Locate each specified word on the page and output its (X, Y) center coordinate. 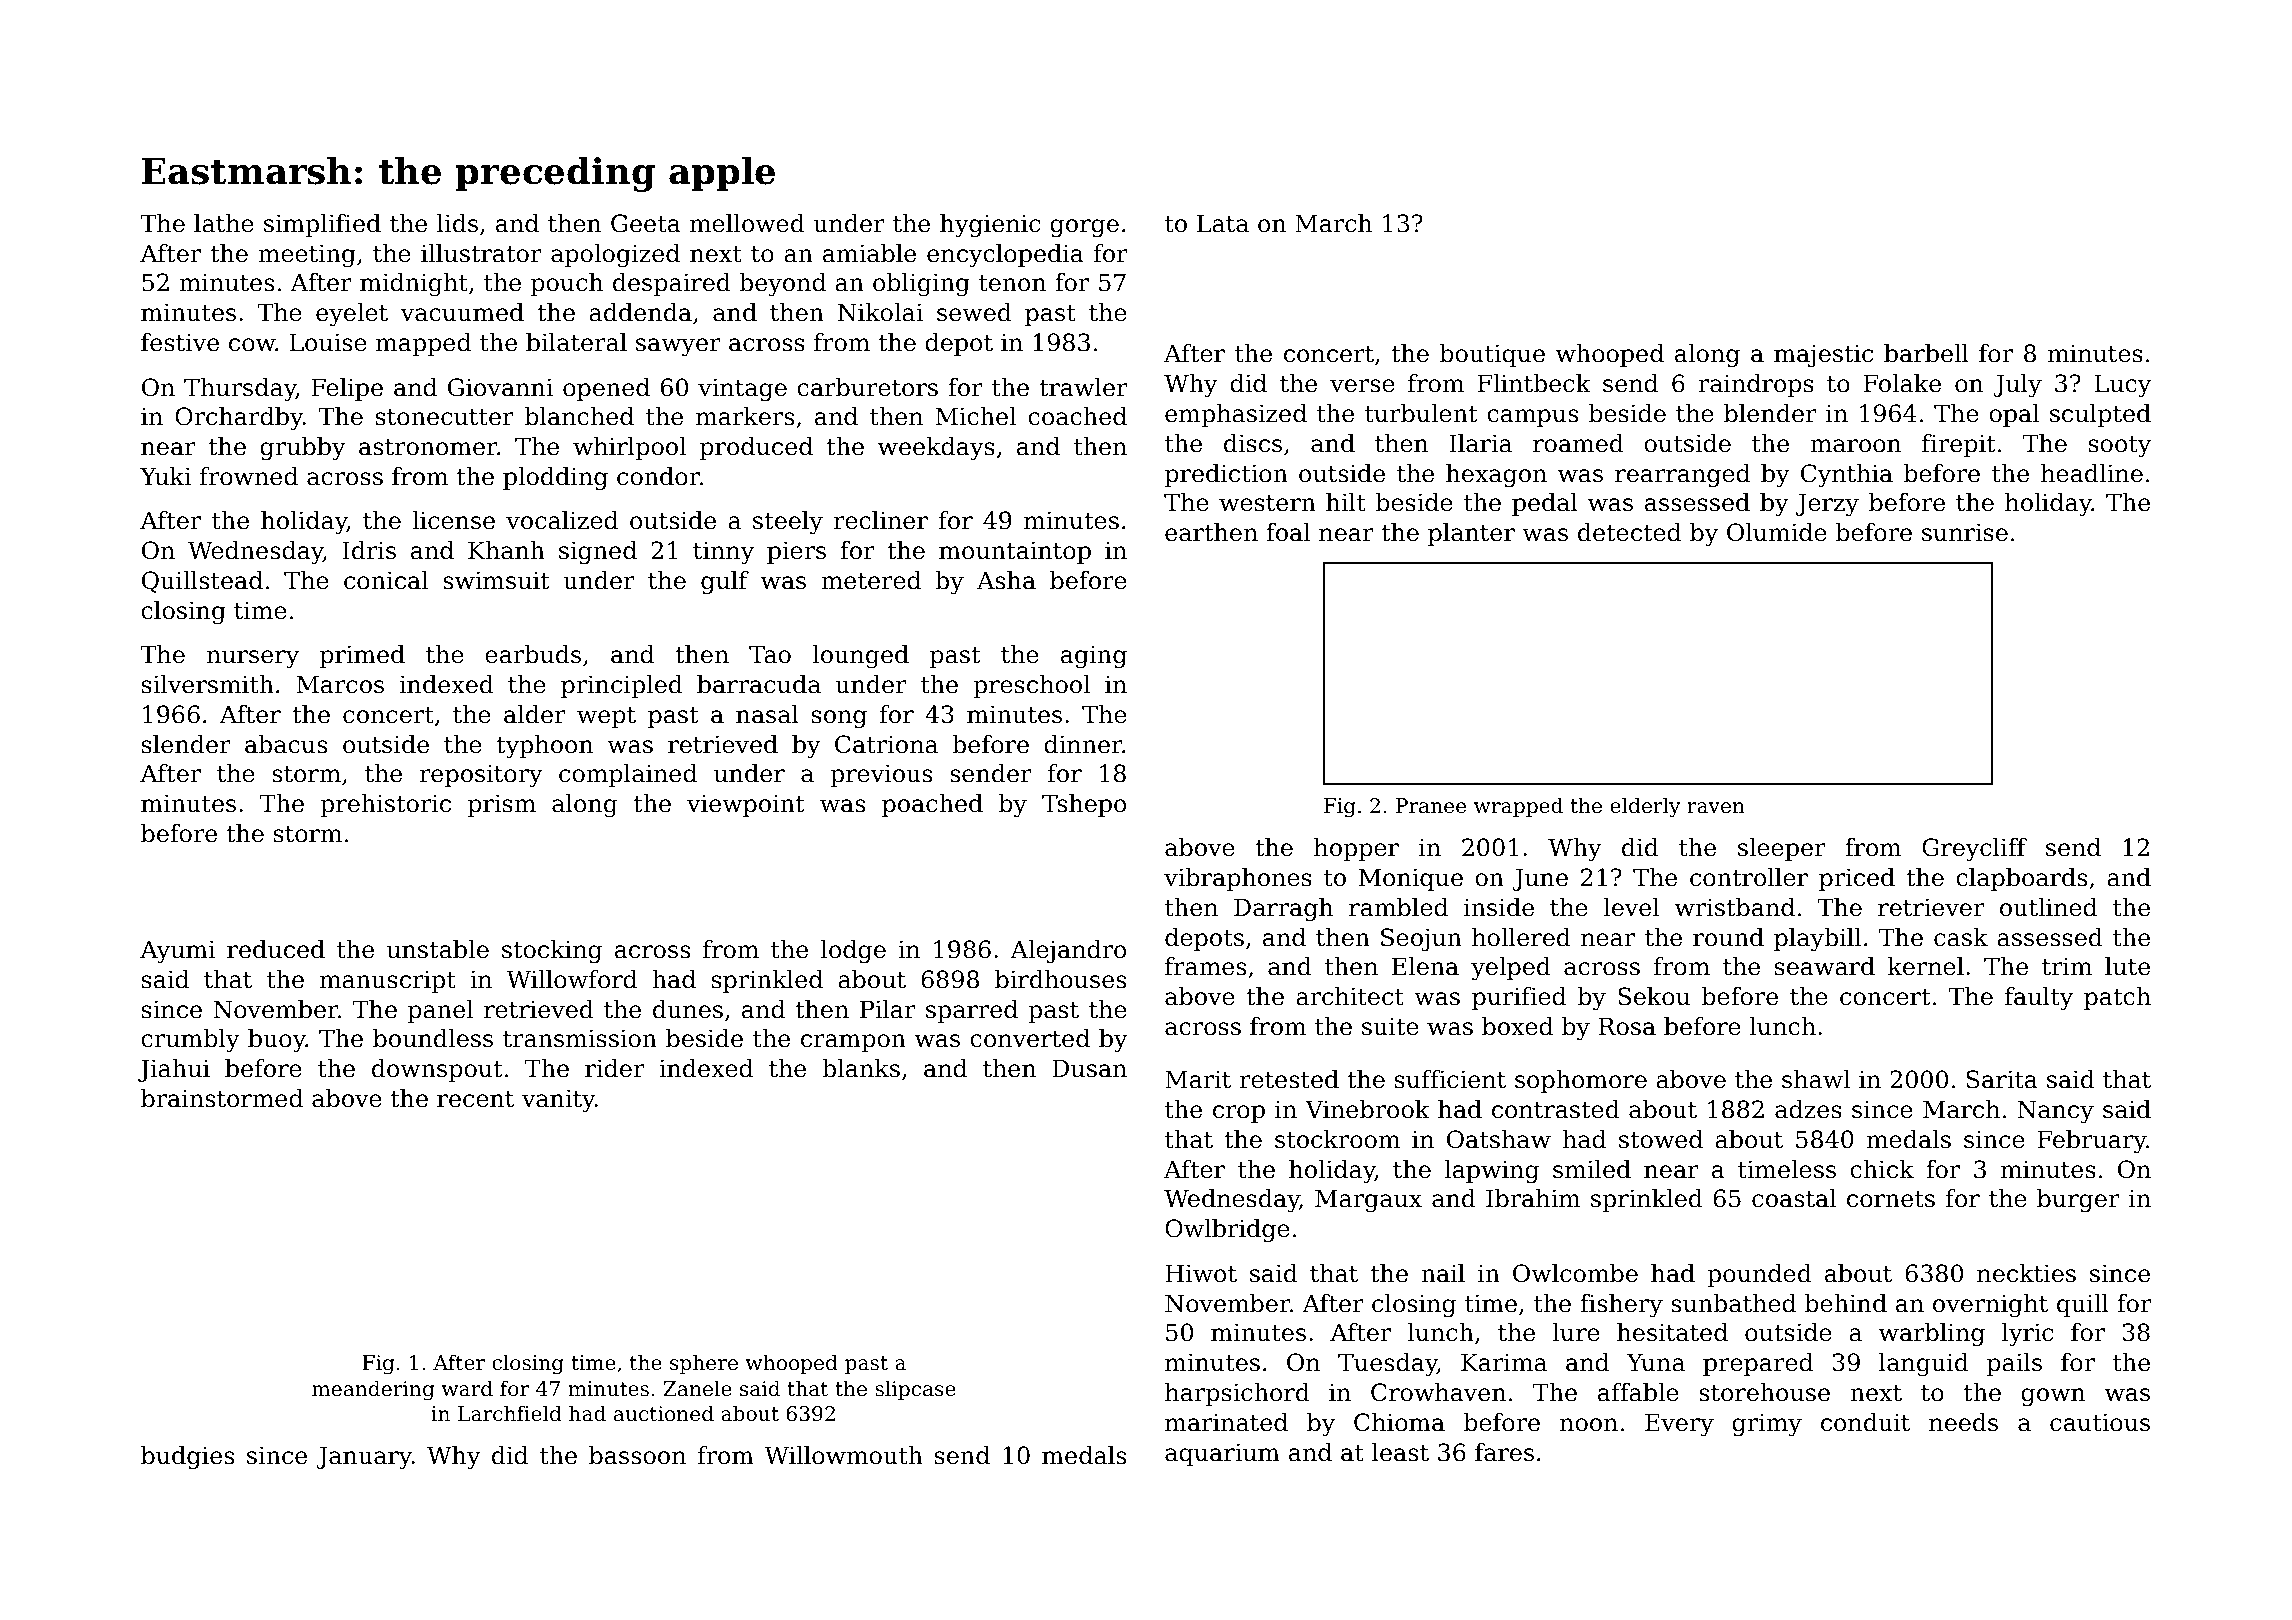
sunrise (1965, 532)
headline (2092, 473)
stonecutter (445, 417)
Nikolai (880, 312)
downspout (437, 1070)
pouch (567, 284)
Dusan (1089, 1068)
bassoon (637, 1455)
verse (1362, 386)
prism (502, 805)
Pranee (1431, 806)
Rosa (1627, 1026)
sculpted (2100, 415)
